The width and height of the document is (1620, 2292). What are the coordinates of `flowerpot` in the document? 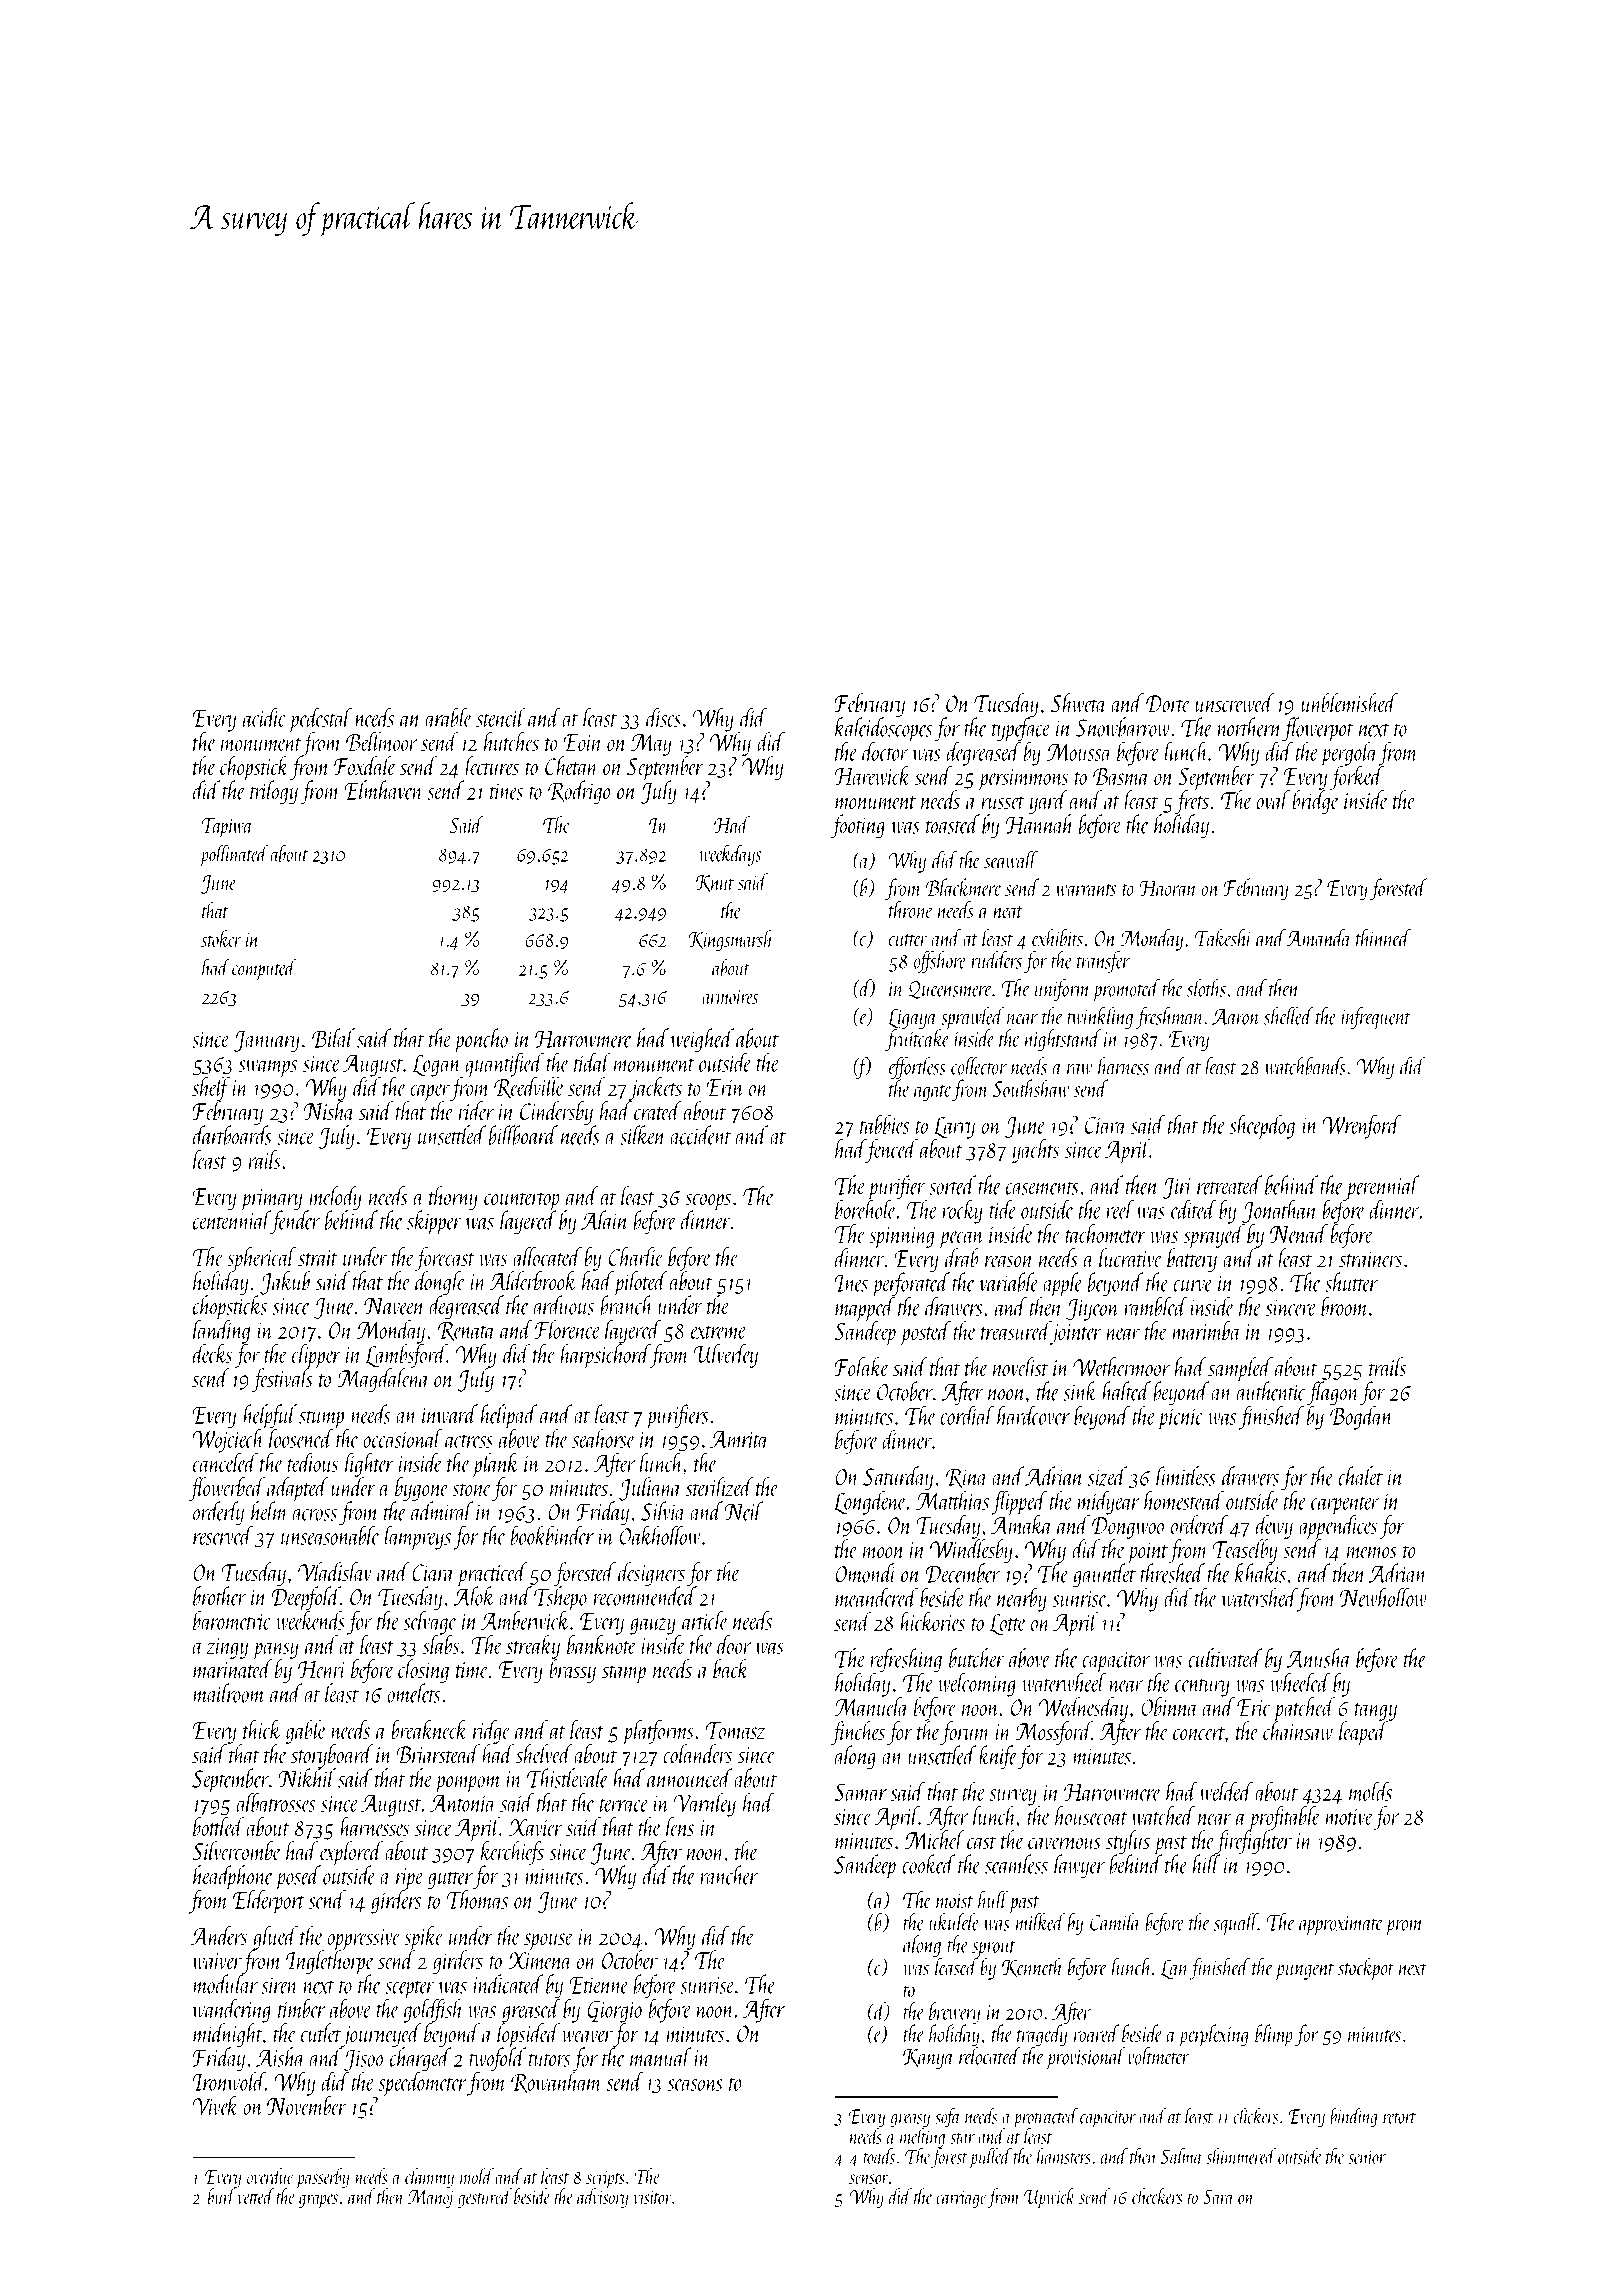 It's located at (1318, 729).
